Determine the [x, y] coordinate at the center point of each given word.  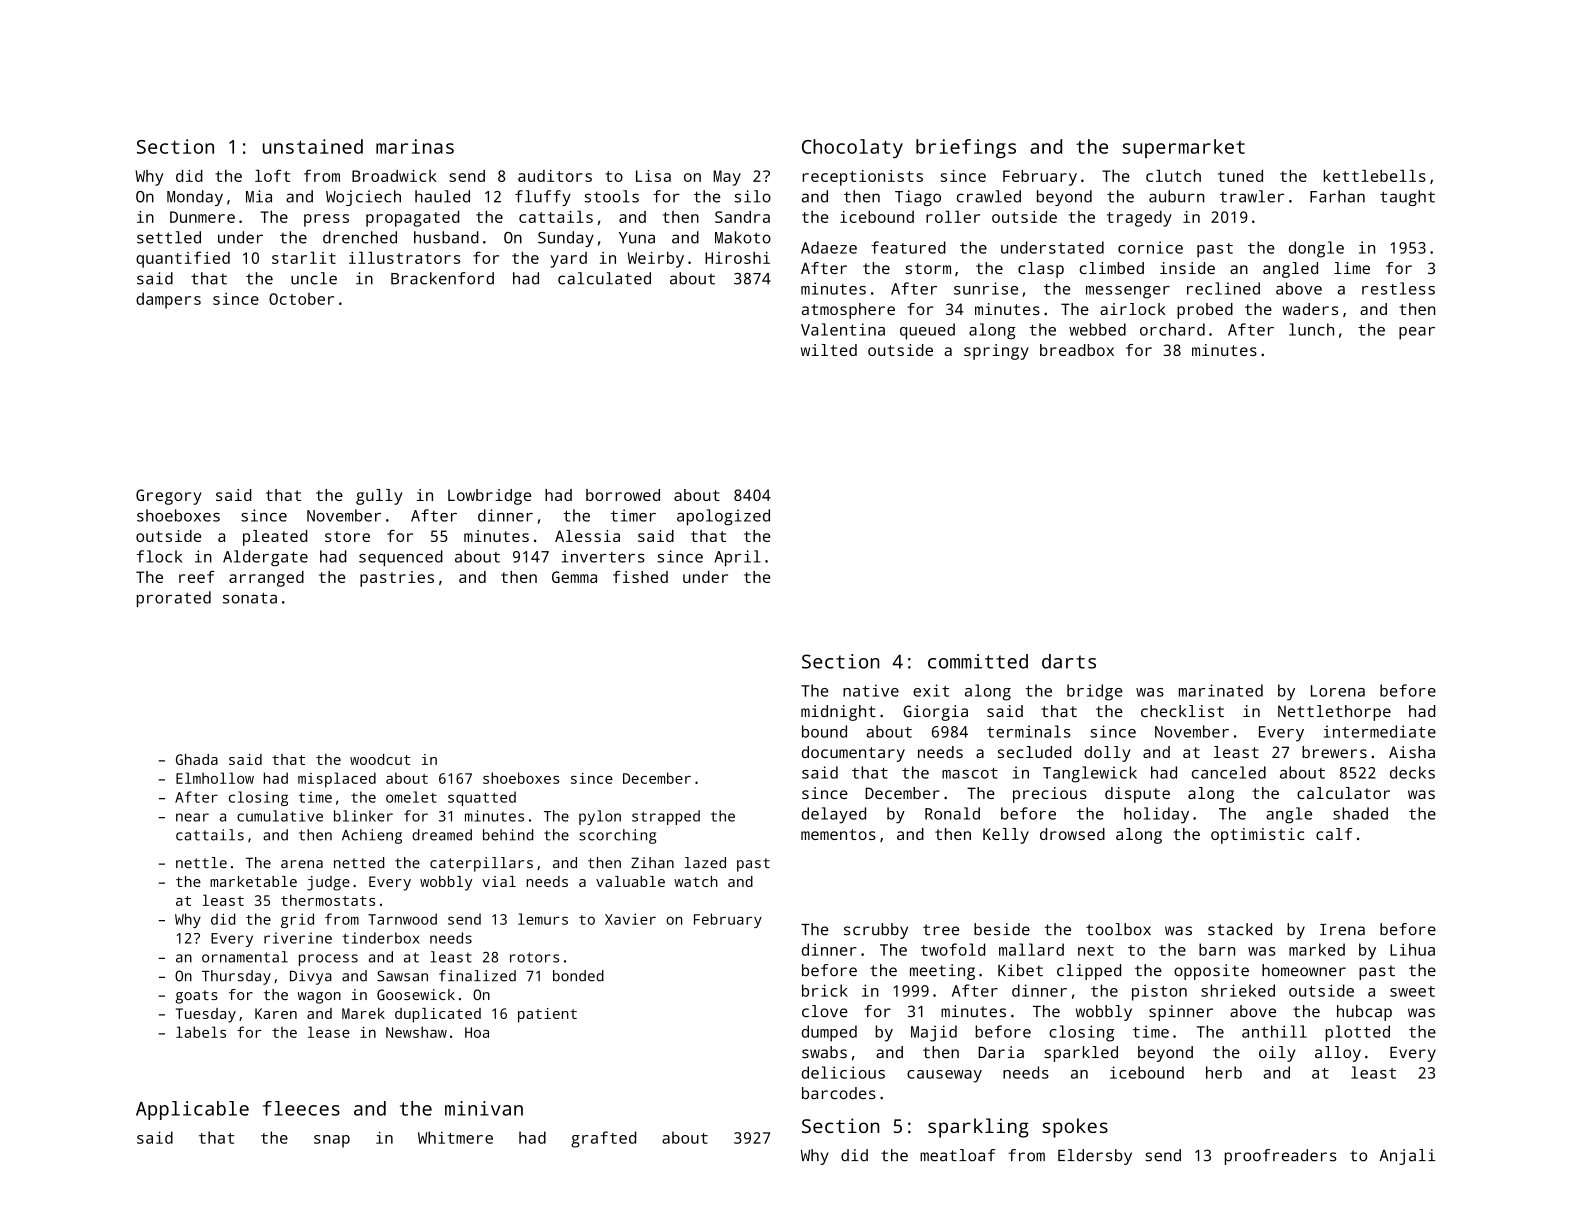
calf [1334, 834]
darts [1069, 661]
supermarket [1183, 148]
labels [201, 1032]
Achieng [372, 836]
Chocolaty [852, 148]
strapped [666, 817]
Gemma [574, 577]
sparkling [978, 1128]
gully [379, 497]
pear [1417, 333]
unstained [313, 146]
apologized [723, 517]
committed [978, 661]
